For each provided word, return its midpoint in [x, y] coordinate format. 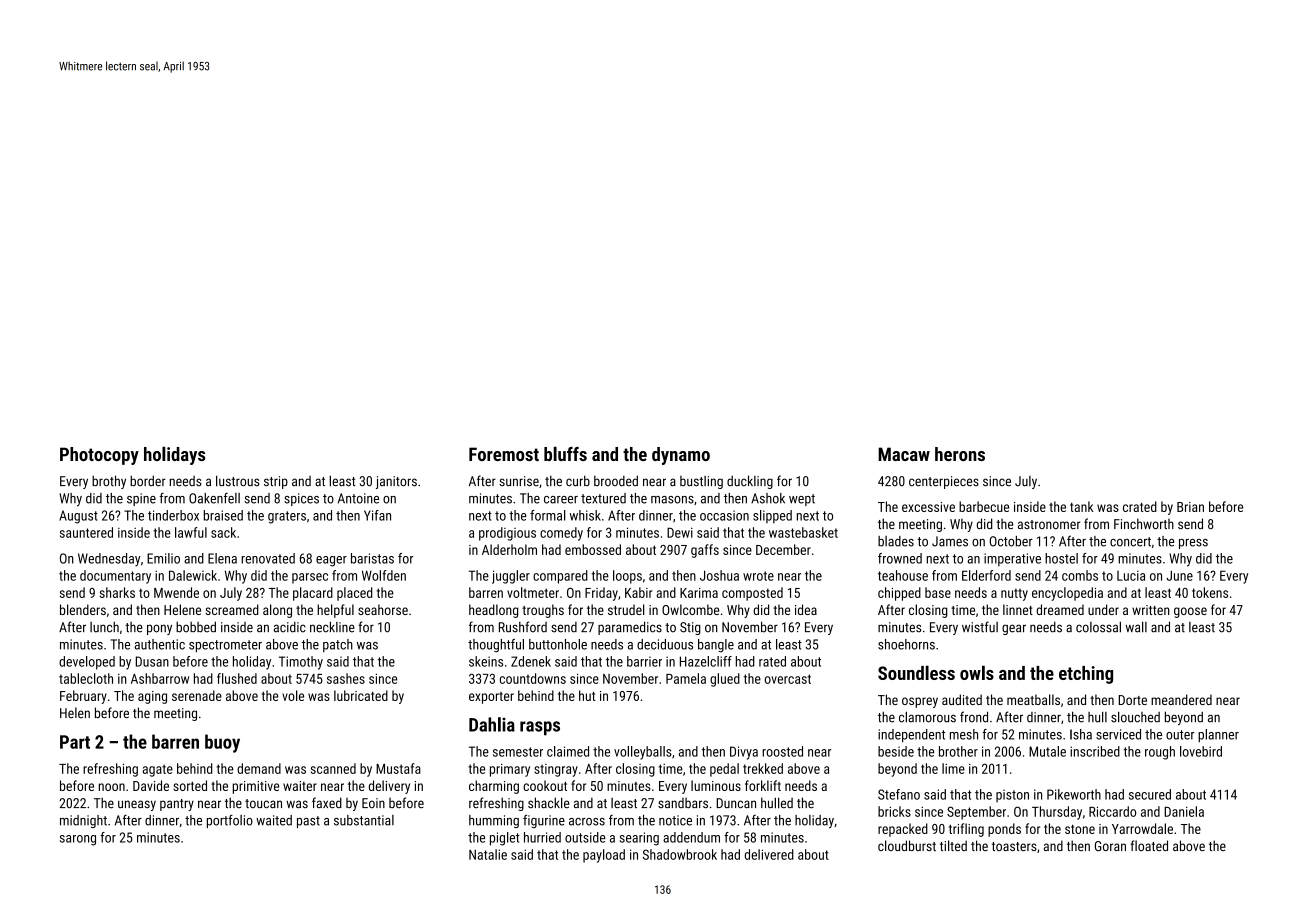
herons [960, 454]
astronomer [1049, 524]
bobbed [196, 627]
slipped [772, 517]
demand [259, 768]
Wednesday [109, 560]
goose [1190, 612]
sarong [78, 840]
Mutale [1047, 751]
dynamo [681, 456]
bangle [716, 646]
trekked [763, 768]
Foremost [504, 454]
